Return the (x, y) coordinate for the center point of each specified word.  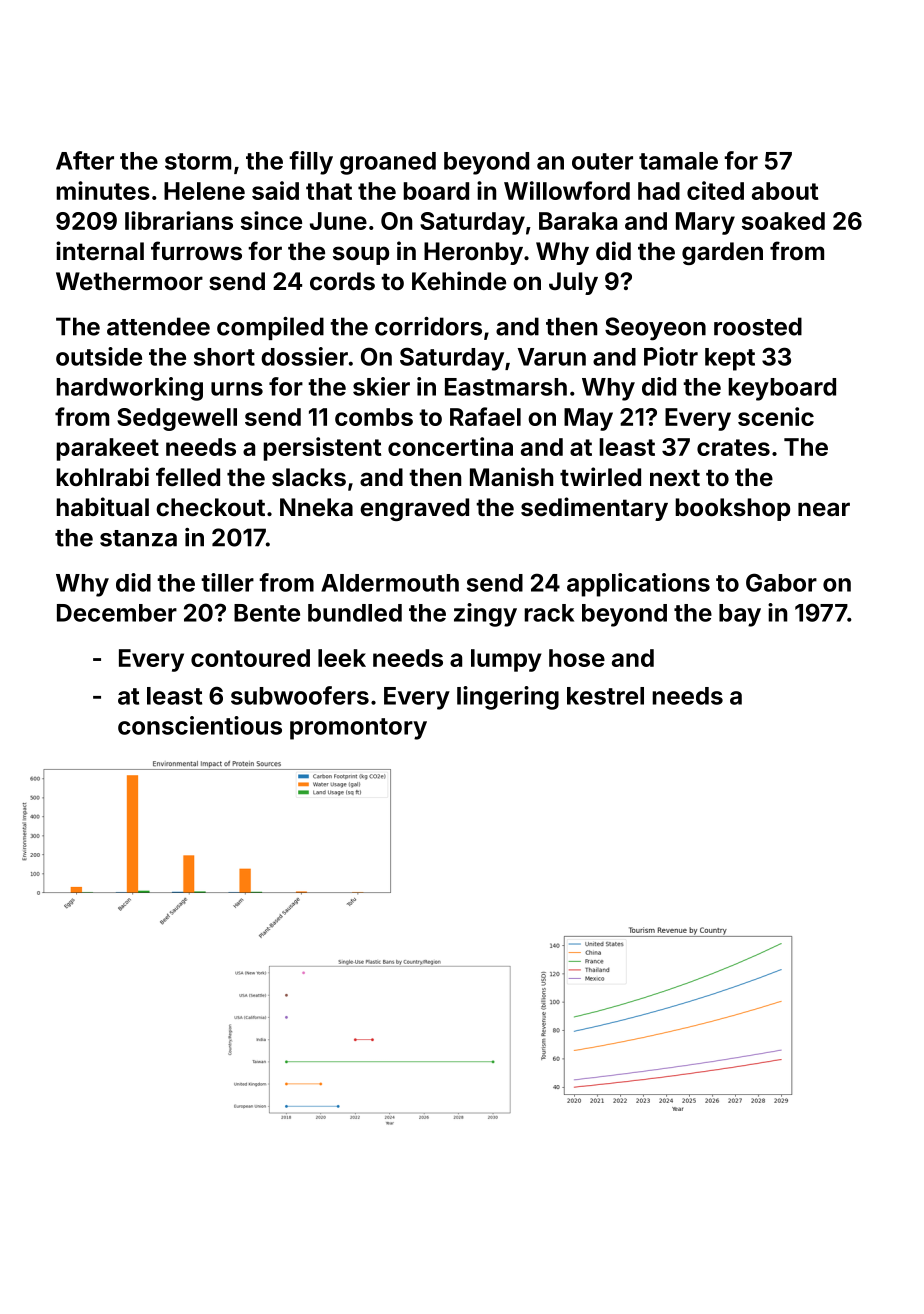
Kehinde (459, 281)
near (824, 509)
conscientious (200, 725)
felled (188, 477)
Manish (511, 477)
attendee (158, 326)
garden (722, 253)
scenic (776, 416)
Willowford (567, 190)
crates (733, 447)
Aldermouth (390, 583)
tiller (227, 582)
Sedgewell (177, 419)
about (785, 191)
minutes (103, 190)
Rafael (485, 416)
